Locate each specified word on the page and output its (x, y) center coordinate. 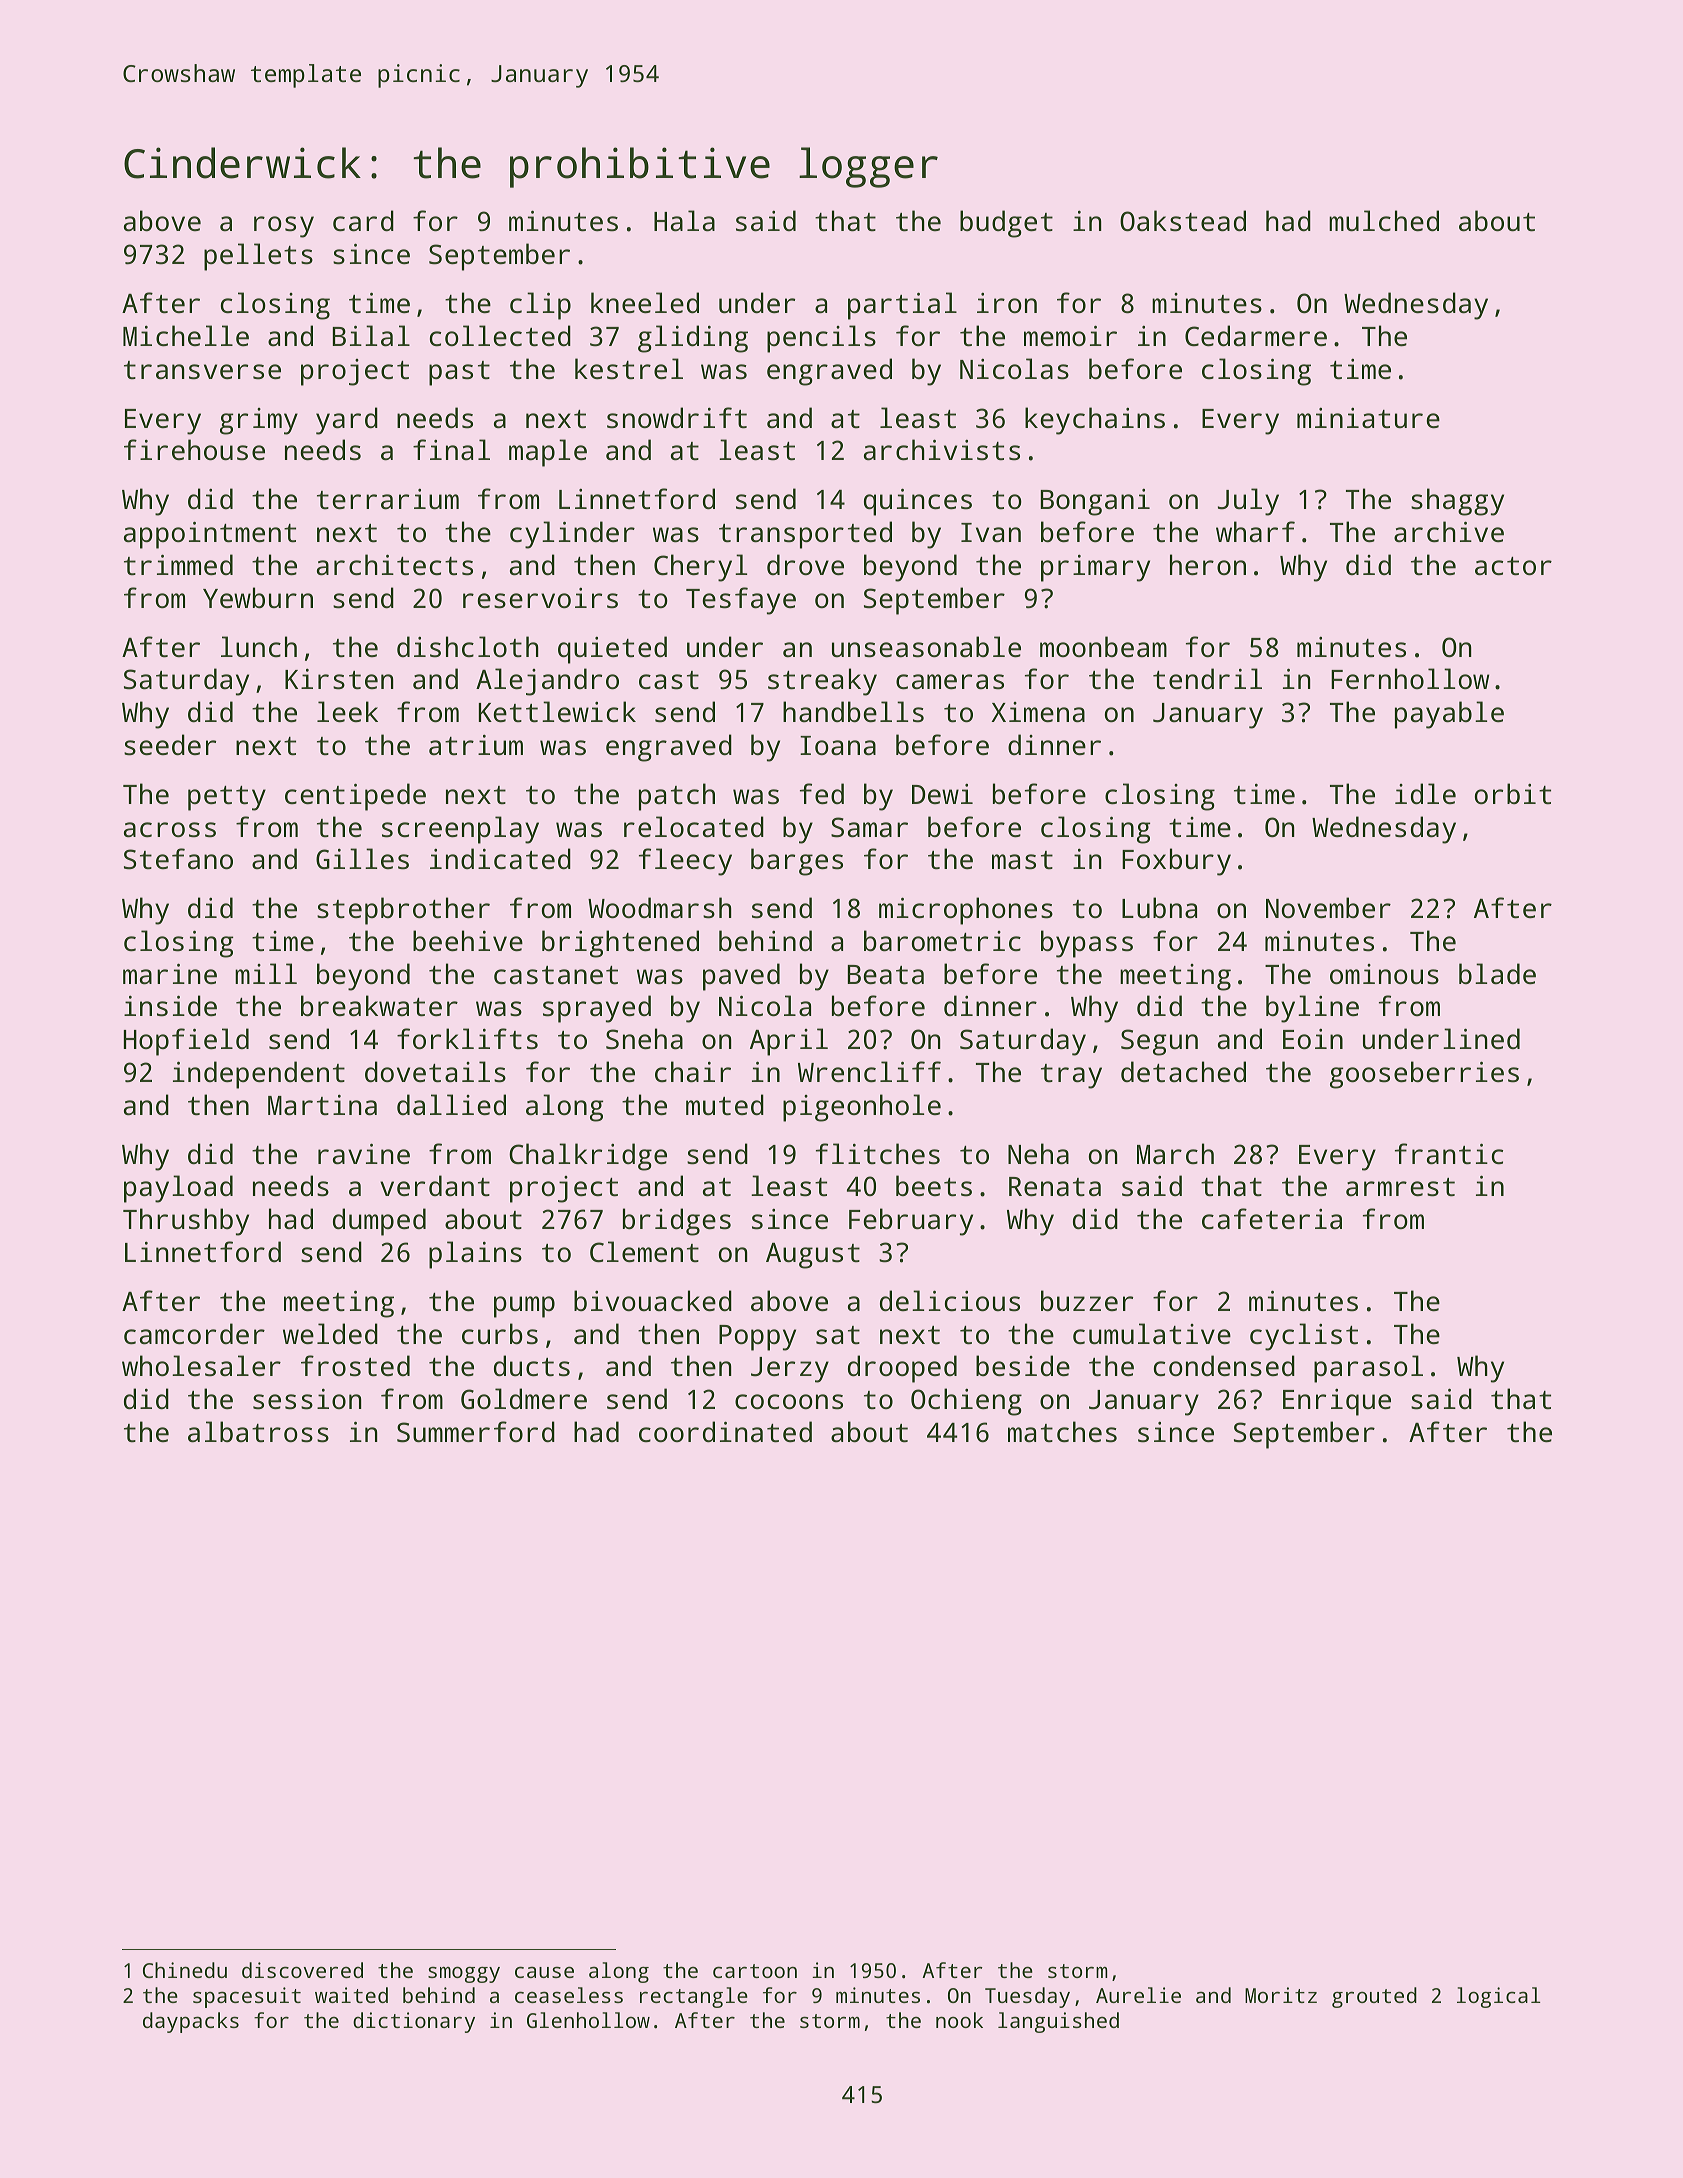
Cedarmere (1256, 335)
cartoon (755, 1971)
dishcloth (468, 647)
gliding (693, 339)
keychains (1095, 421)
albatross (258, 1432)
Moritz (1281, 1995)
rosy (284, 227)
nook (959, 2020)
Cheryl (700, 568)
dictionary (414, 2022)
